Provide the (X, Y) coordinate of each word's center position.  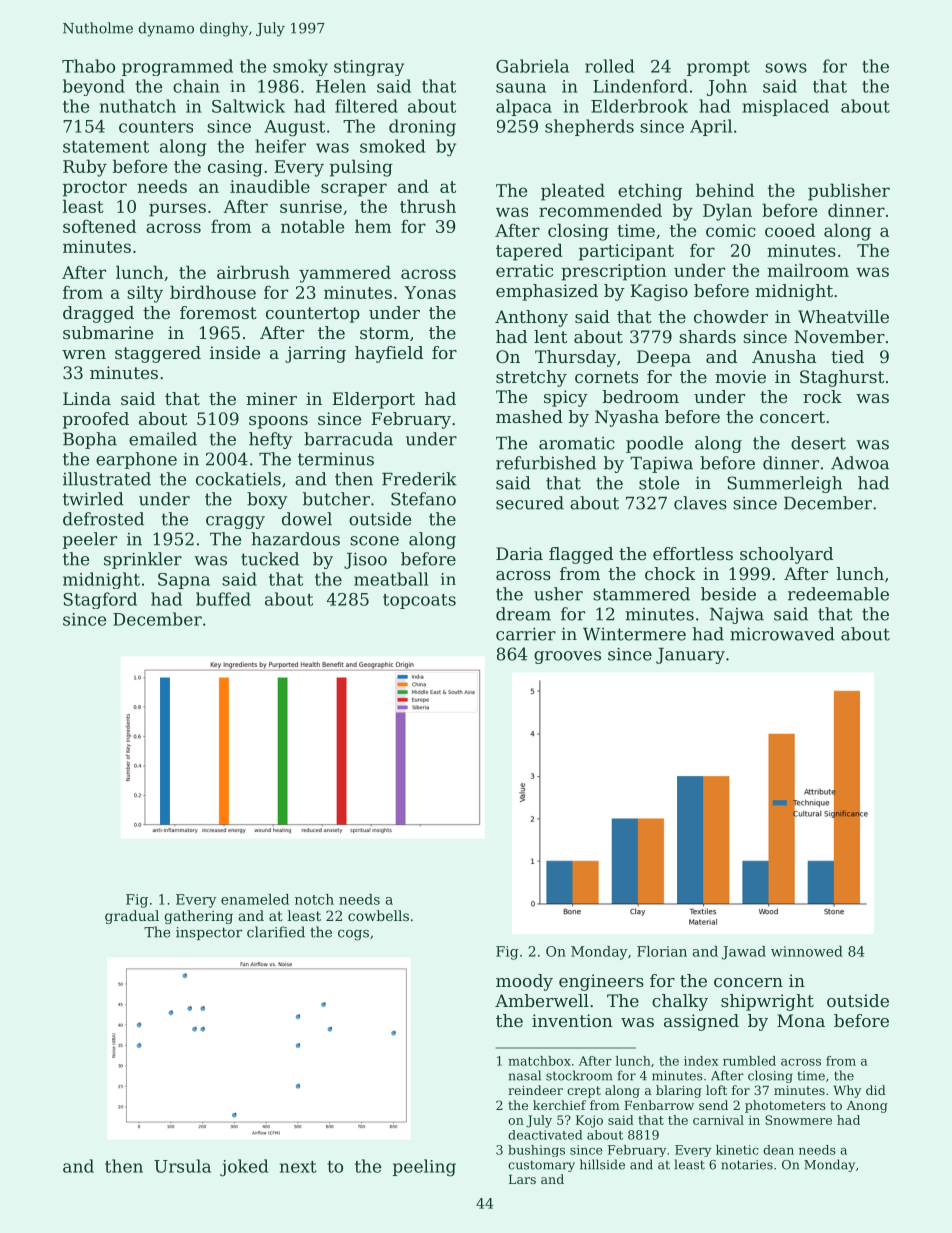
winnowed (807, 951)
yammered (345, 274)
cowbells (378, 915)
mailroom (808, 270)
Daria (519, 553)
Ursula (182, 1166)
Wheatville (843, 316)
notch (314, 899)
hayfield (389, 354)
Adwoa (860, 463)
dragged (98, 314)
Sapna (184, 581)
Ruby (85, 168)
